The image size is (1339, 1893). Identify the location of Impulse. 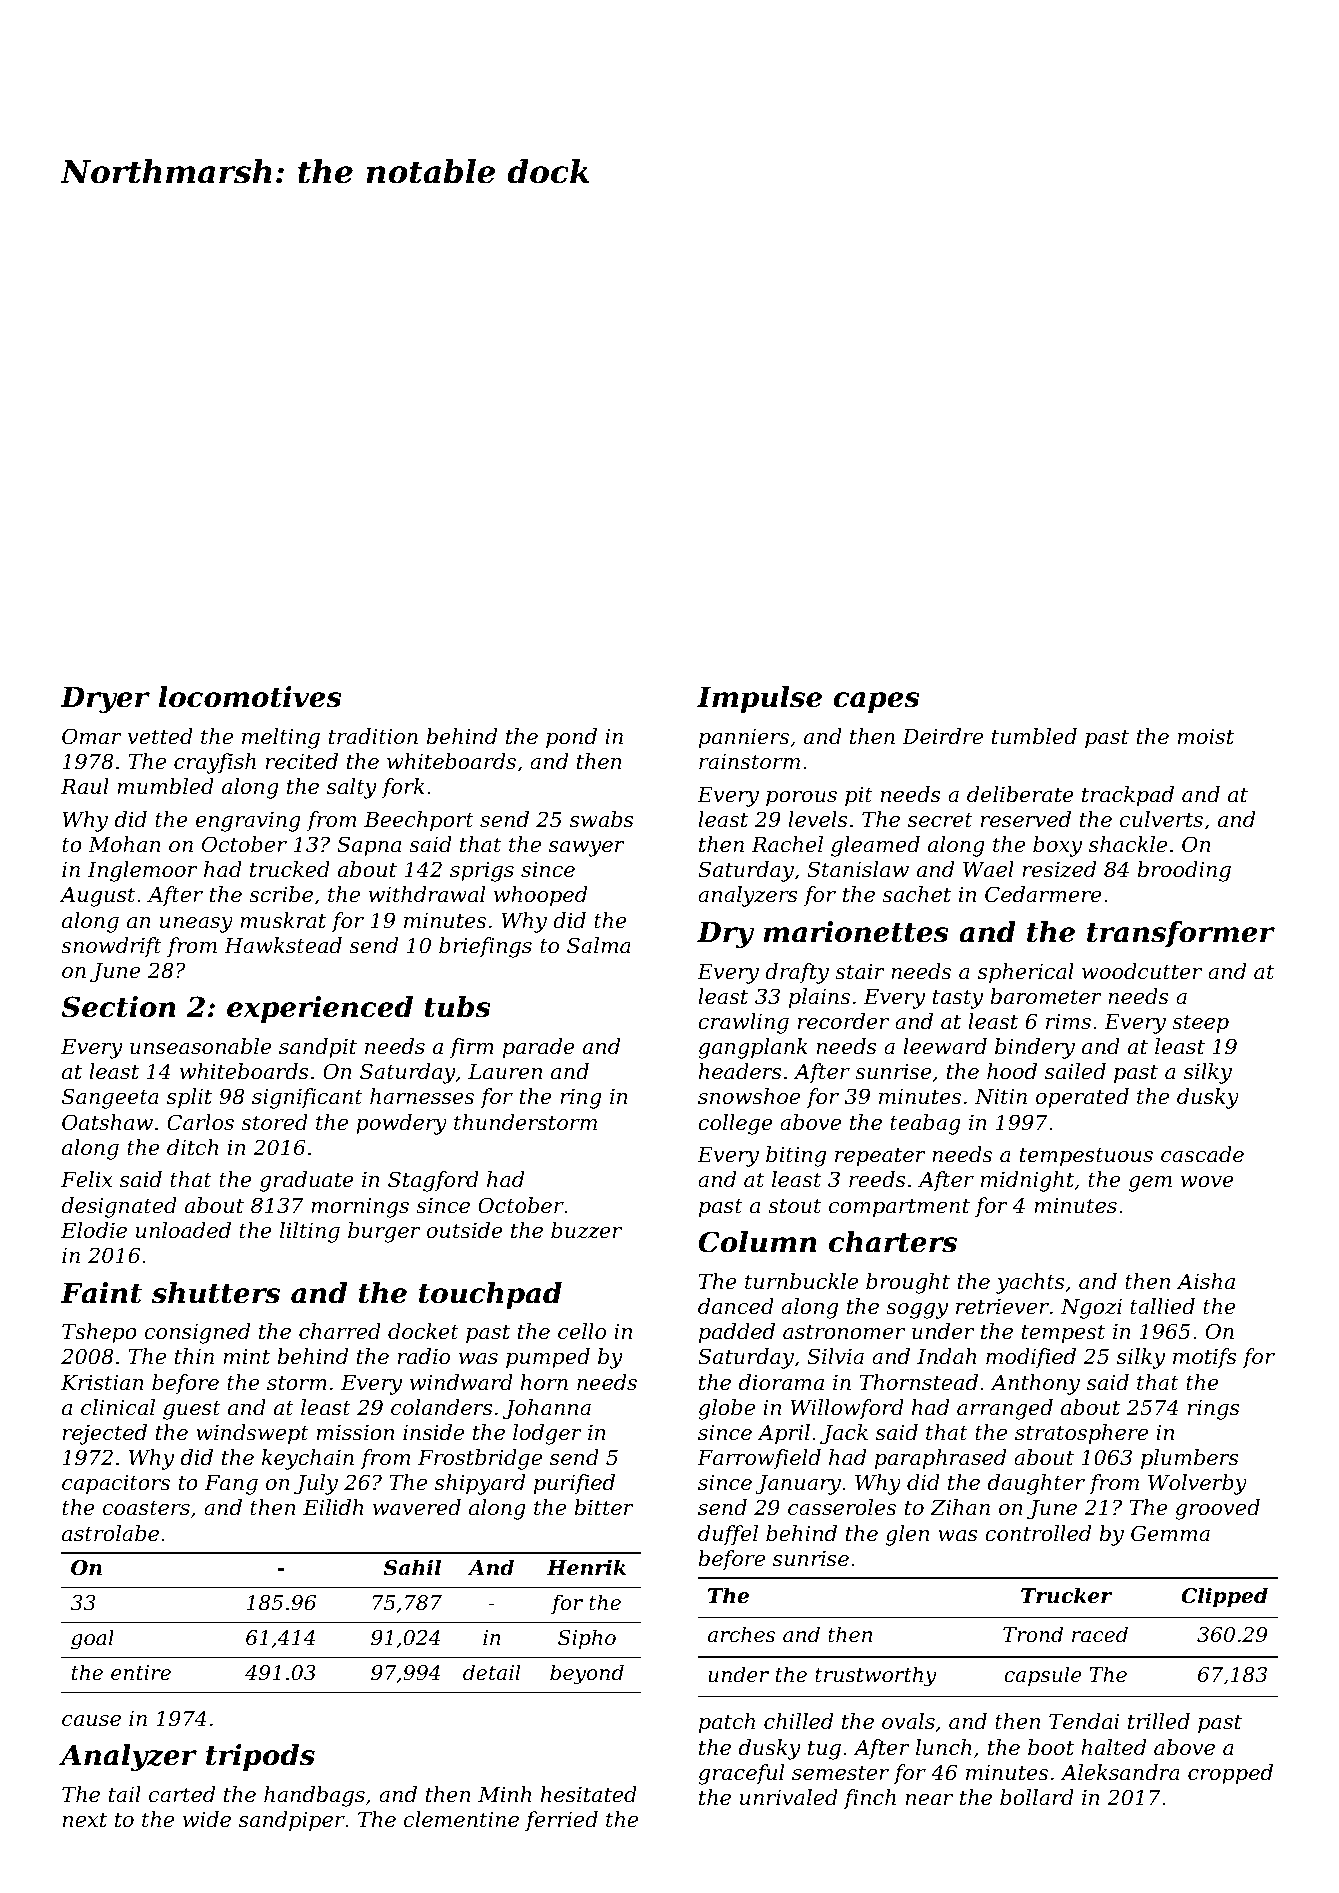
(759, 699).
